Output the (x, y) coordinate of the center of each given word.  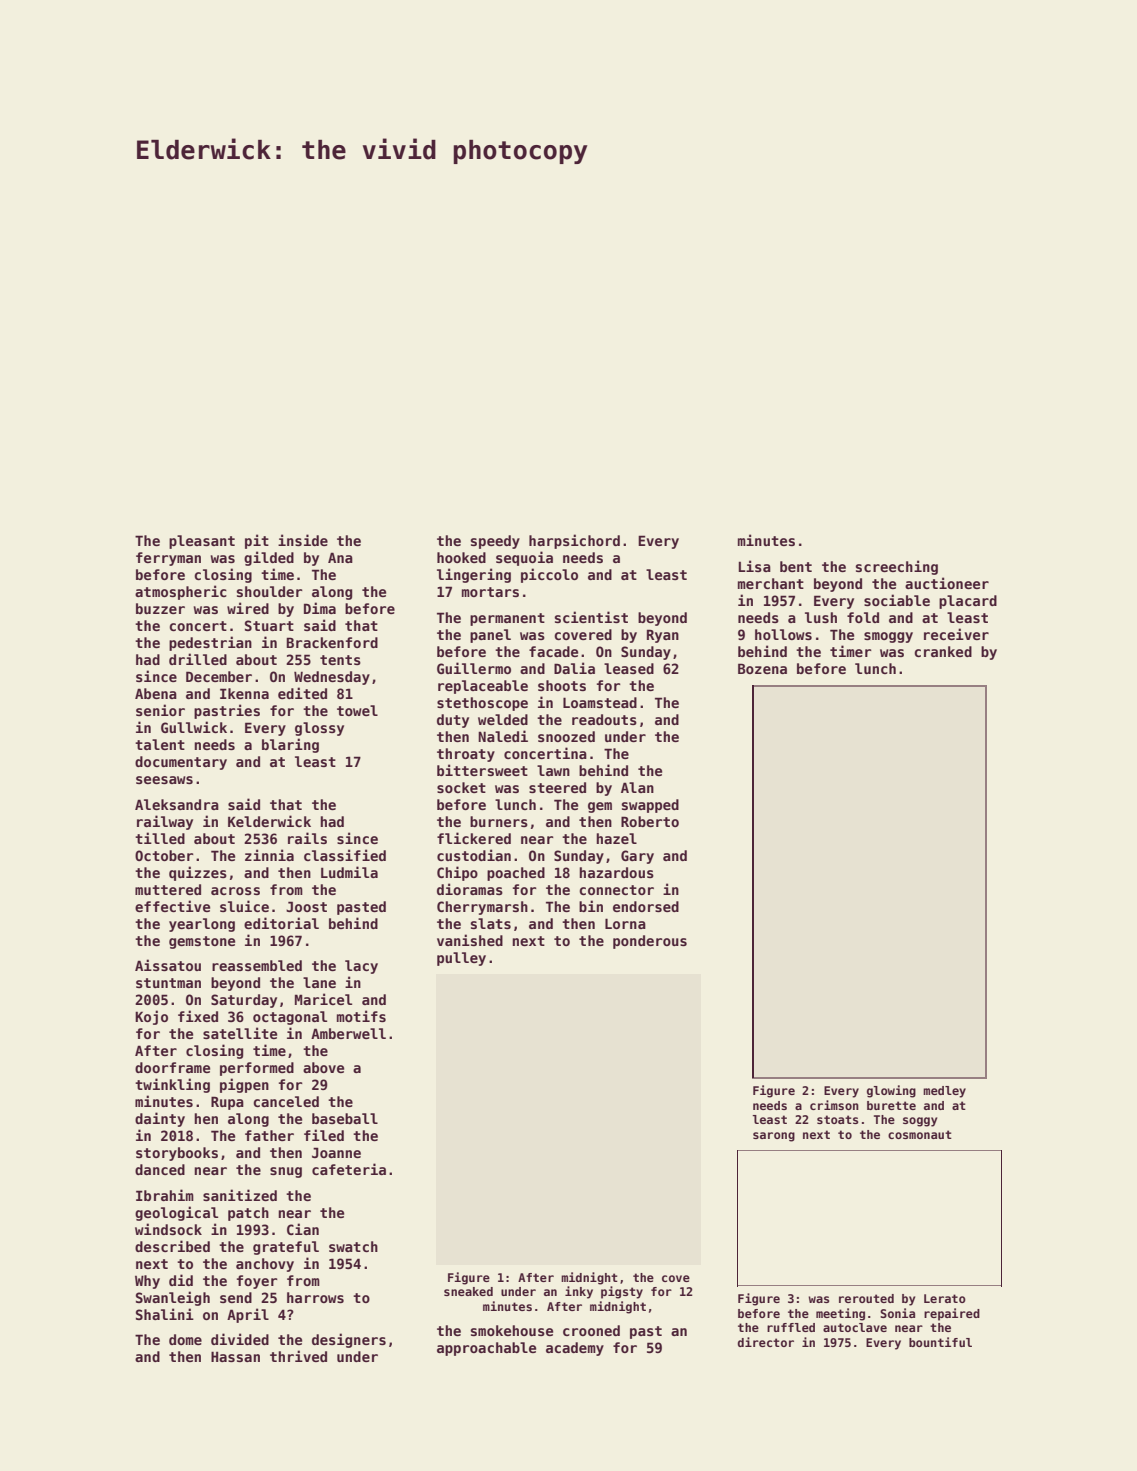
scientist (591, 617)
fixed (198, 1016)
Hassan (235, 1356)
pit (257, 541)
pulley (461, 959)
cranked (943, 651)
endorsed (646, 906)
